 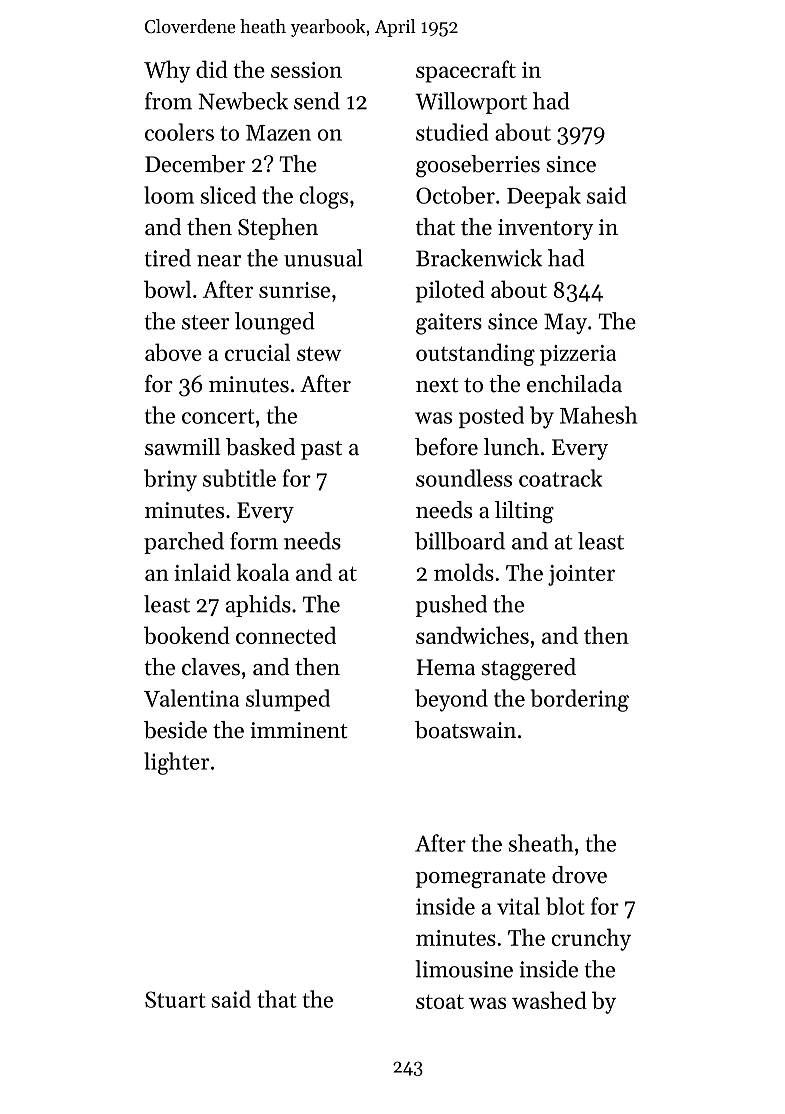 What do you see at coordinates (170, 480) in the screenshot?
I see `briny` at bounding box center [170, 480].
